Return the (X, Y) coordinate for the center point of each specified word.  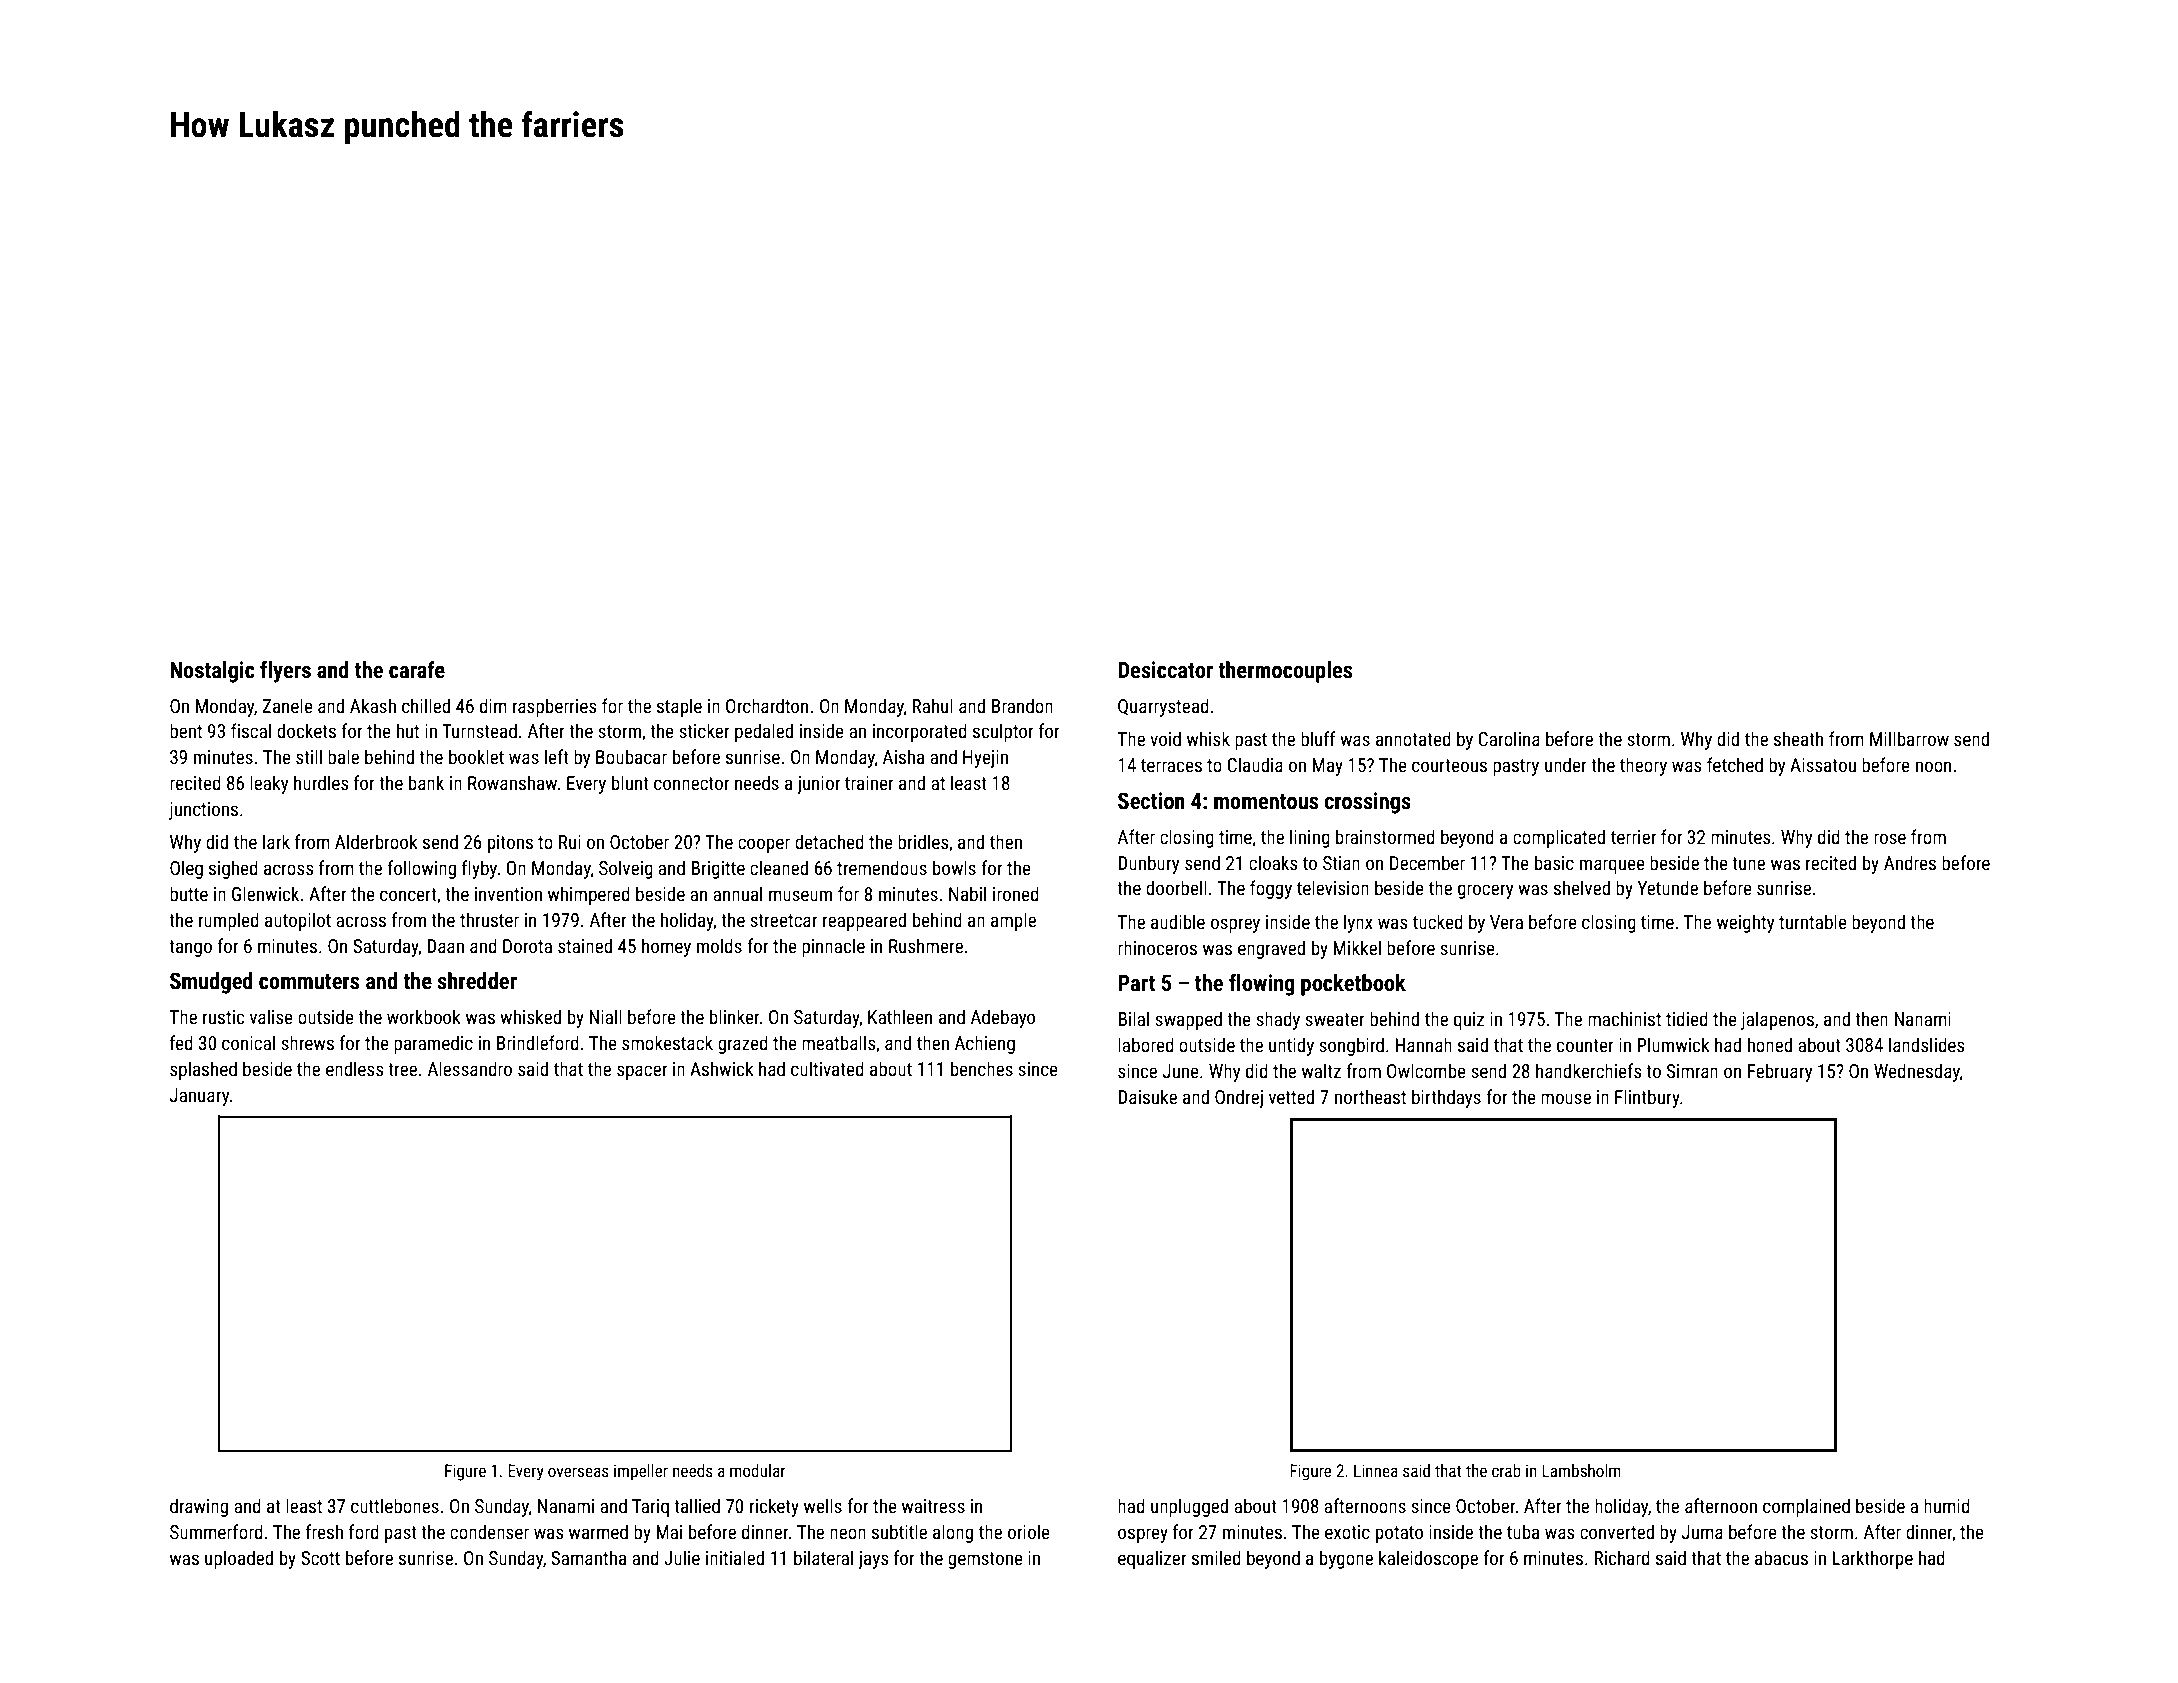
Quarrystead (1163, 707)
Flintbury (1647, 1098)
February (1780, 1072)
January (199, 1097)
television (1333, 887)
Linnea (1376, 1470)
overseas (578, 1472)
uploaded (239, 1559)
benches (982, 1068)
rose (1890, 838)
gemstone (985, 1560)
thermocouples (1285, 672)
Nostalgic (212, 672)
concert (408, 894)
